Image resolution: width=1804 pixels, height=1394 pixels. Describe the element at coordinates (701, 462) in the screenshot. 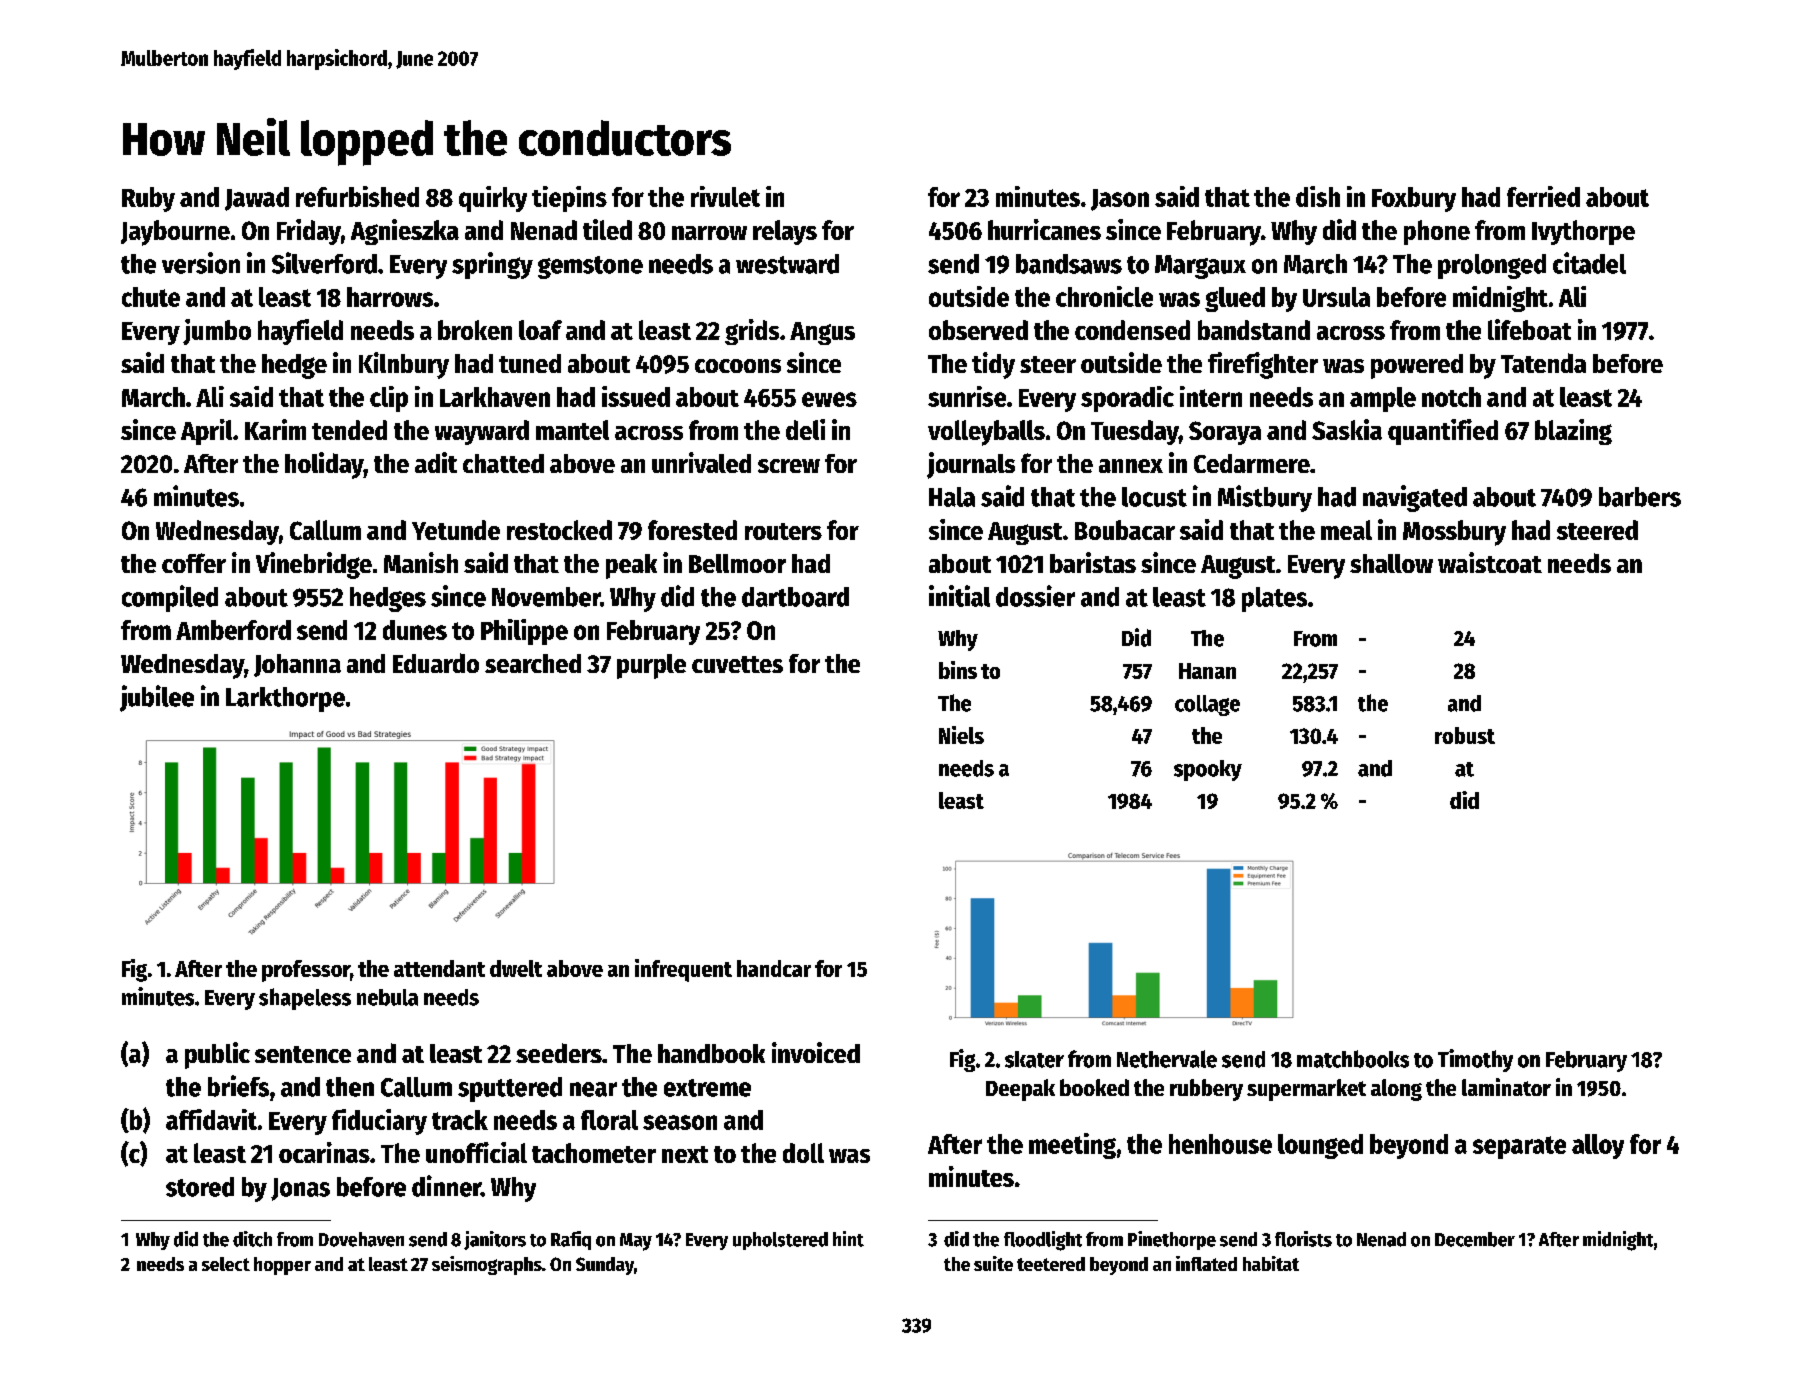

I see `unrivaled` at that location.
